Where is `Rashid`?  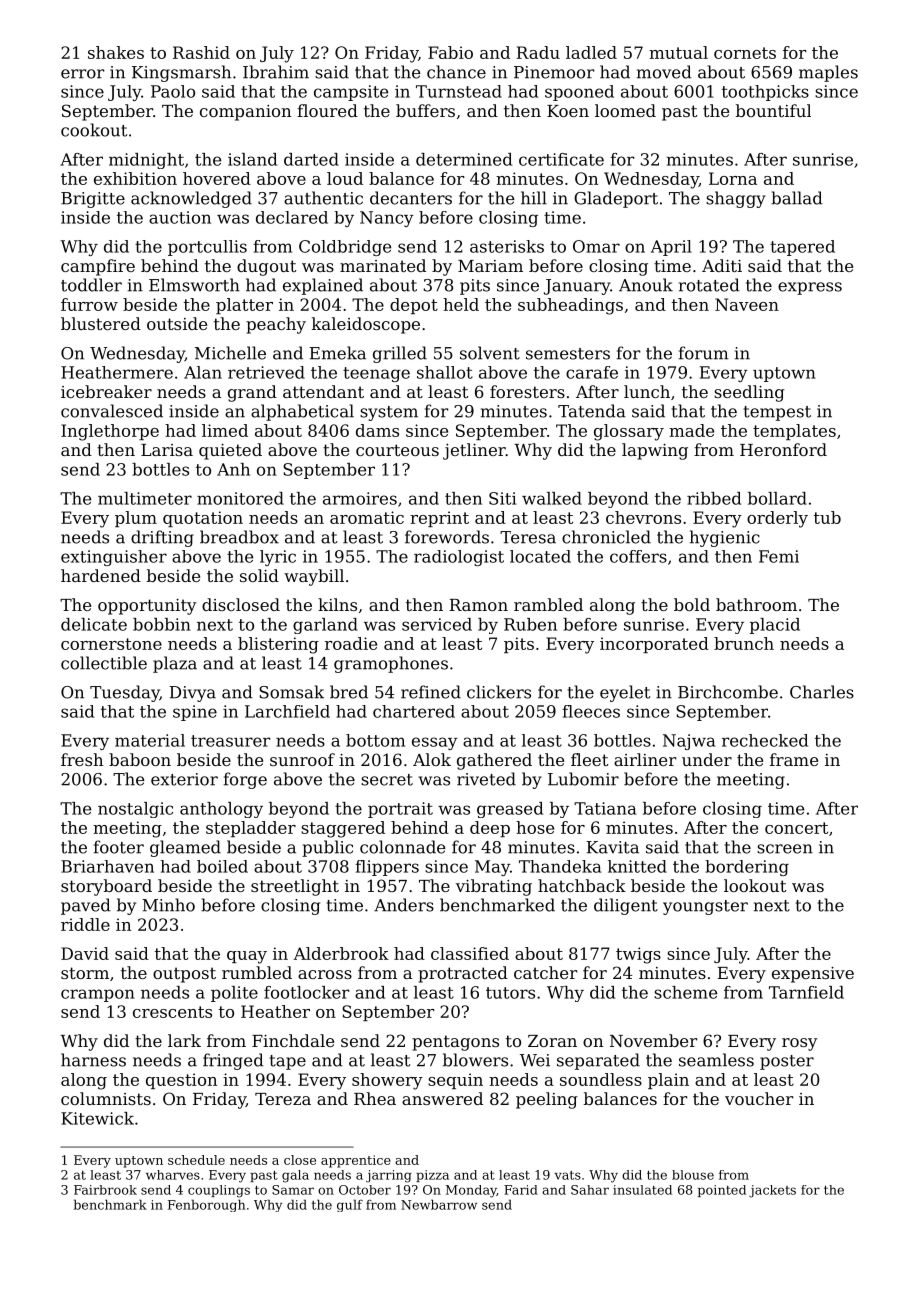
Rashid is located at coordinates (201, 52).
